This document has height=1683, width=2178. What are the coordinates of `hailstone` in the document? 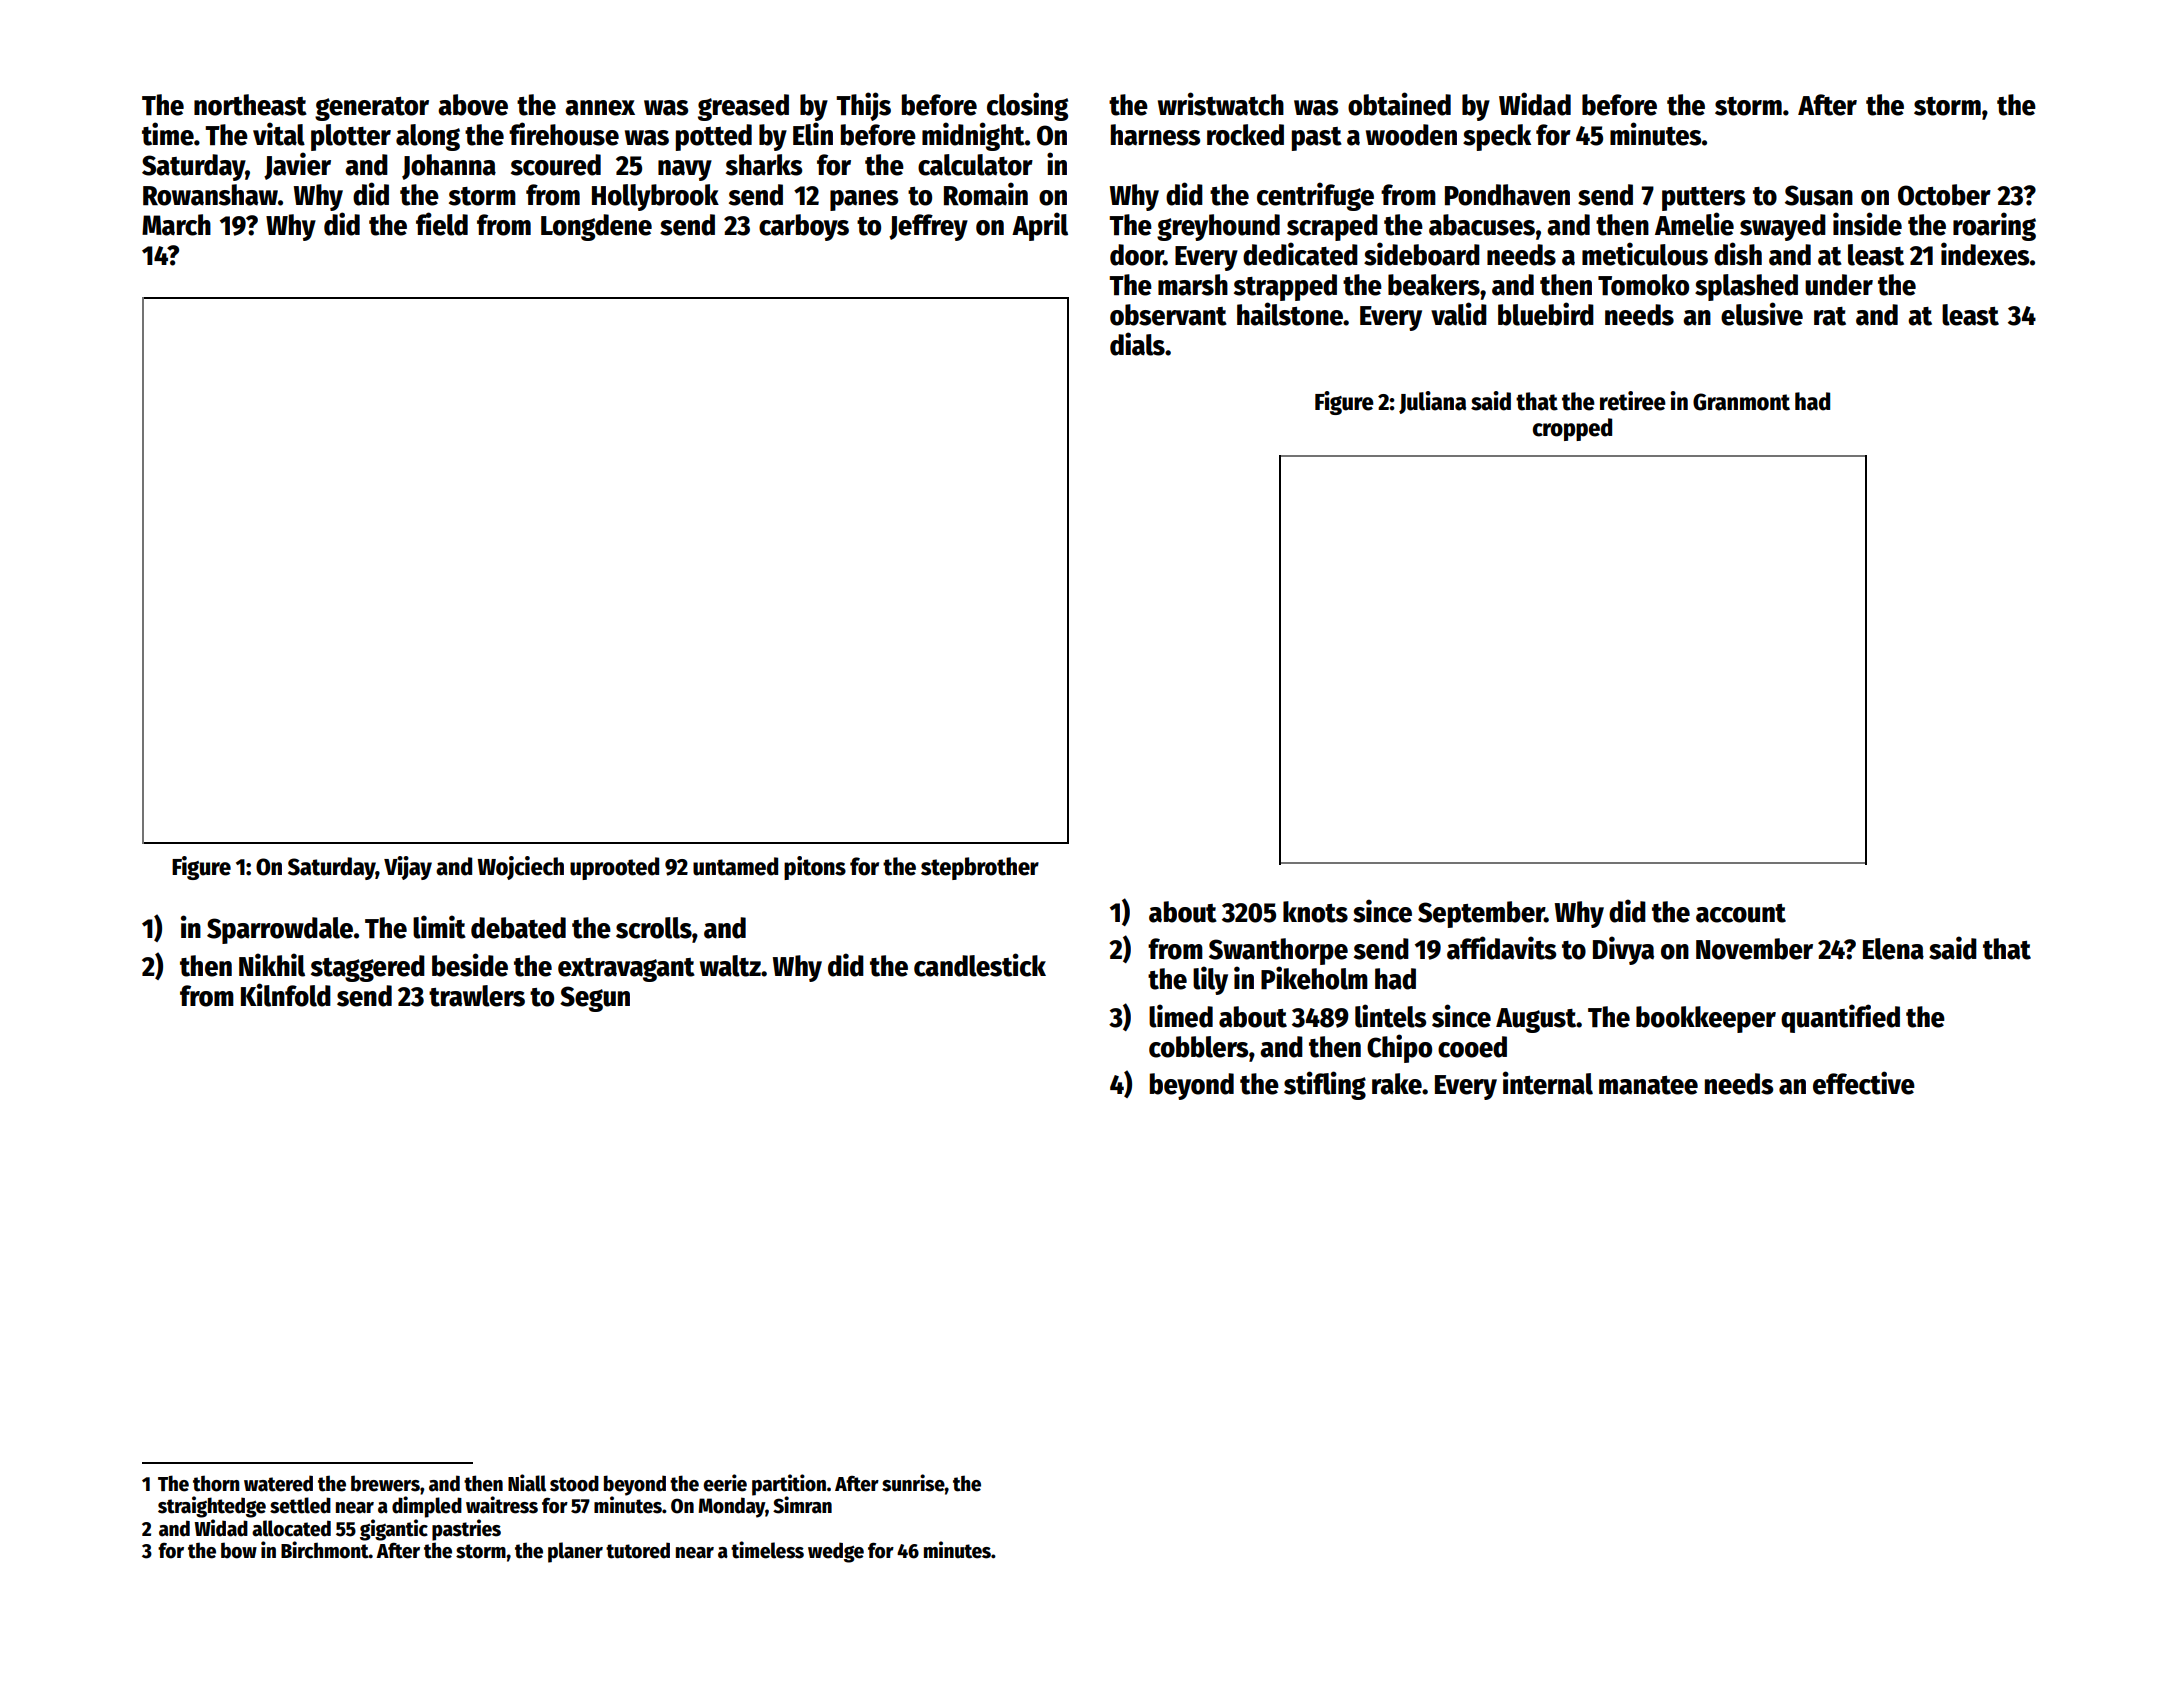 It's located at (1290, 314).
